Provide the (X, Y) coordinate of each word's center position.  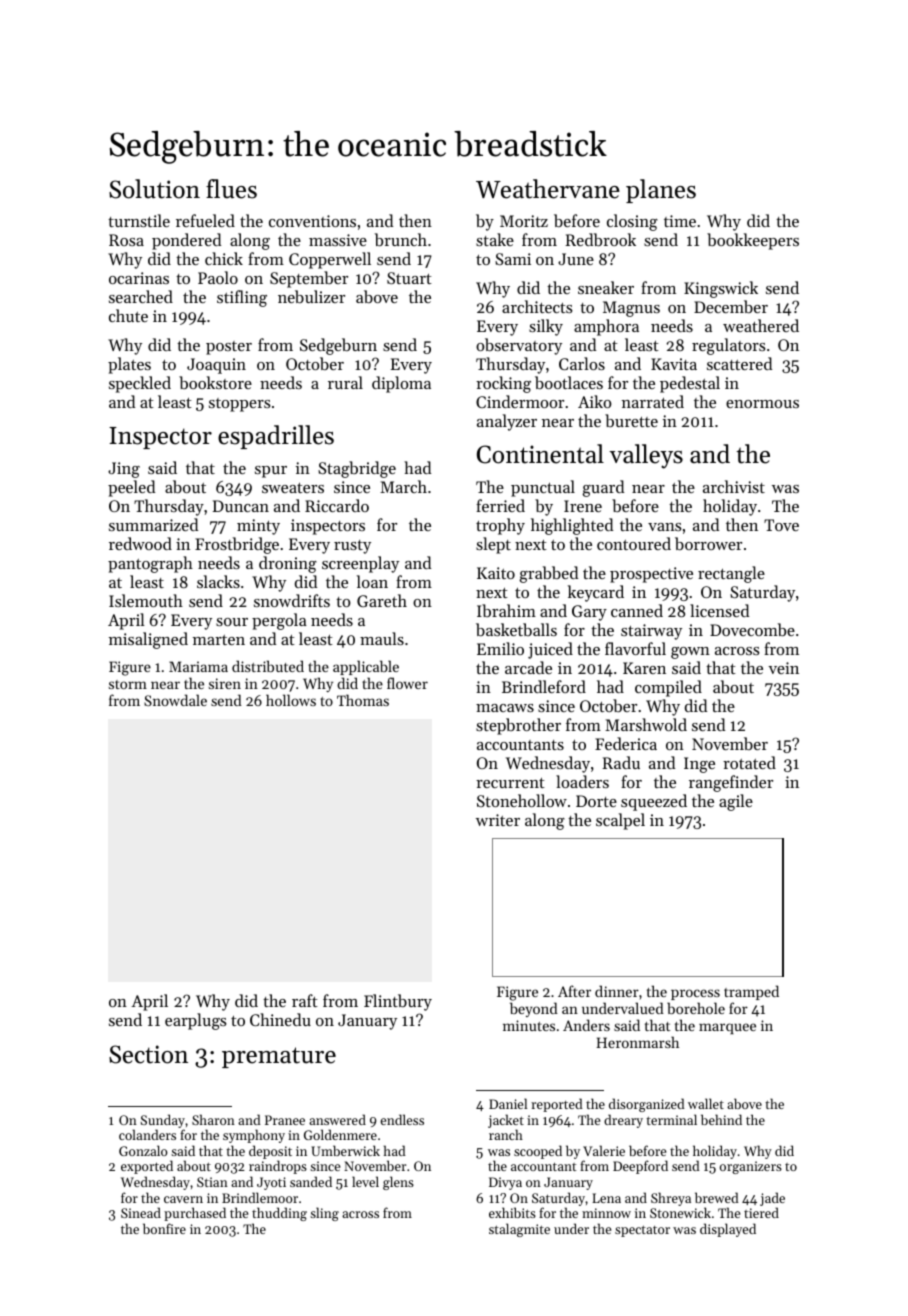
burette (631, 420)
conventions (312, 221)
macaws (505, 708)
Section (148, 1054)
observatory (519, 346)
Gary (589, 613)
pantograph (150, 564)
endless (402, 1119)
